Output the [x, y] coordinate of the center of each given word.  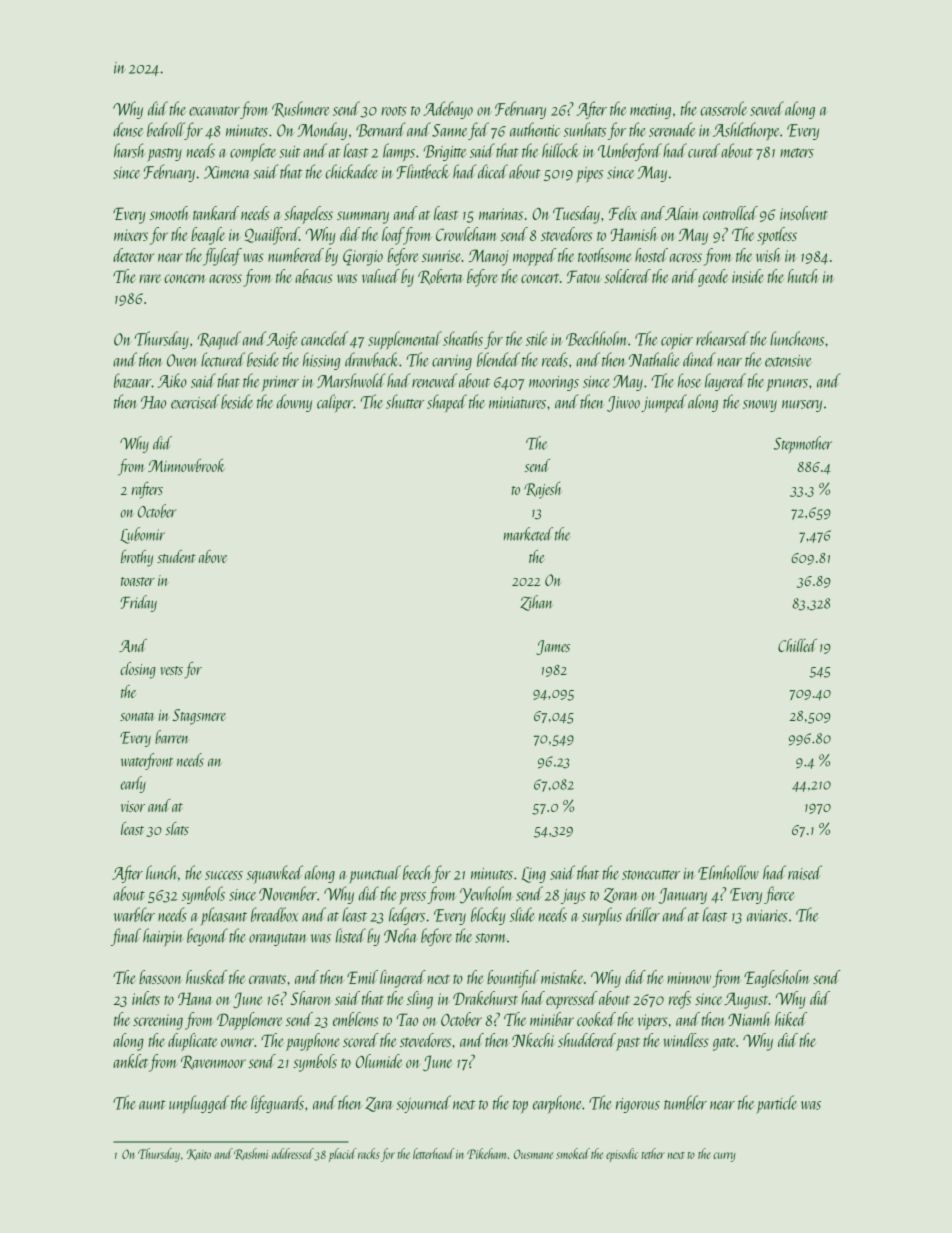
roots [394, 111]
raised [805, 872]
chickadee [352, 171]
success [224, 875]
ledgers [407, 916]
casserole [724, 108]
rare [150, 278]
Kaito [199, 1154]
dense [128, 129]
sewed [767, 108]
